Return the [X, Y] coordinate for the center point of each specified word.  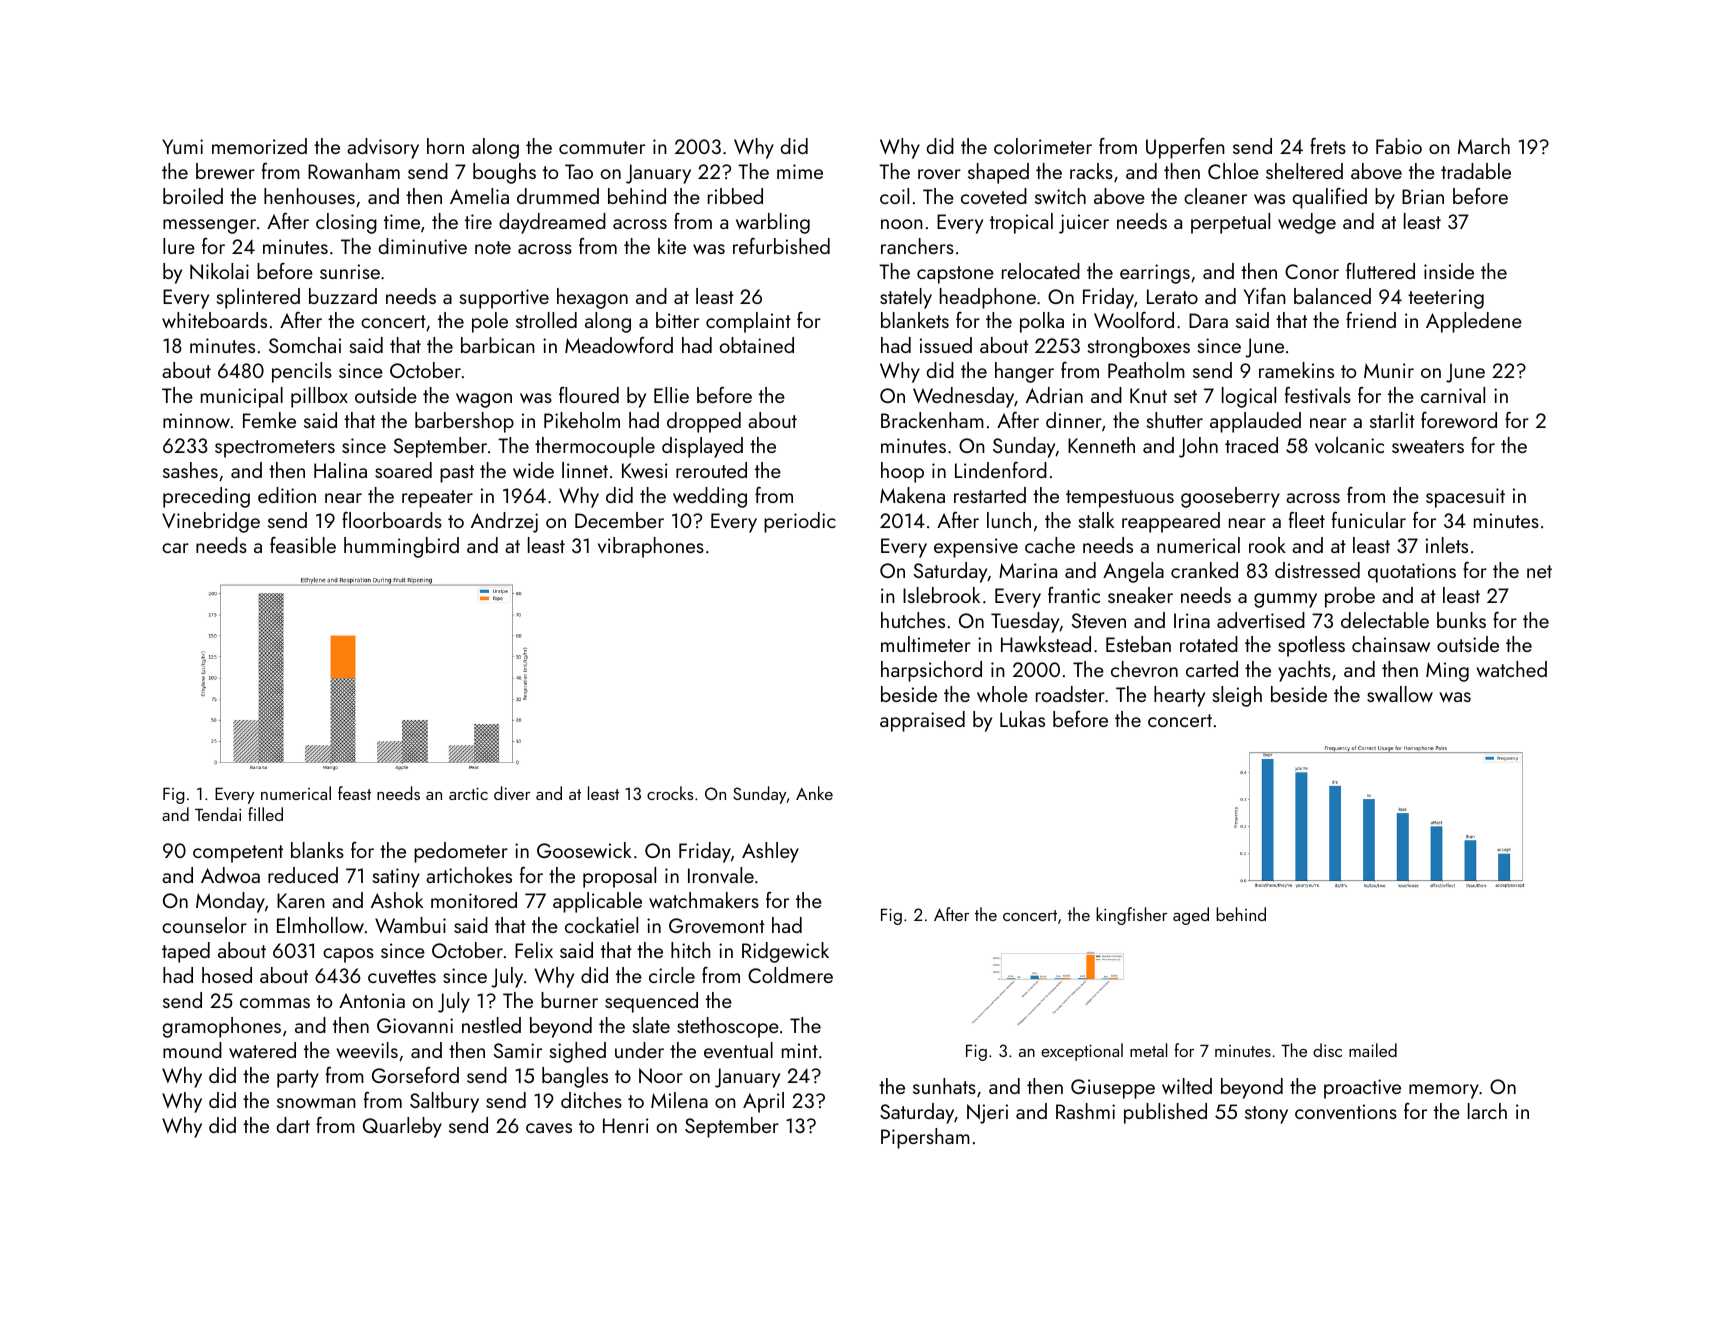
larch [1487, 1111]
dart [293, 1125]
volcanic [1349, 445]
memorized [259, 146]
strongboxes [1139, 347]
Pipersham [925, 1138]
